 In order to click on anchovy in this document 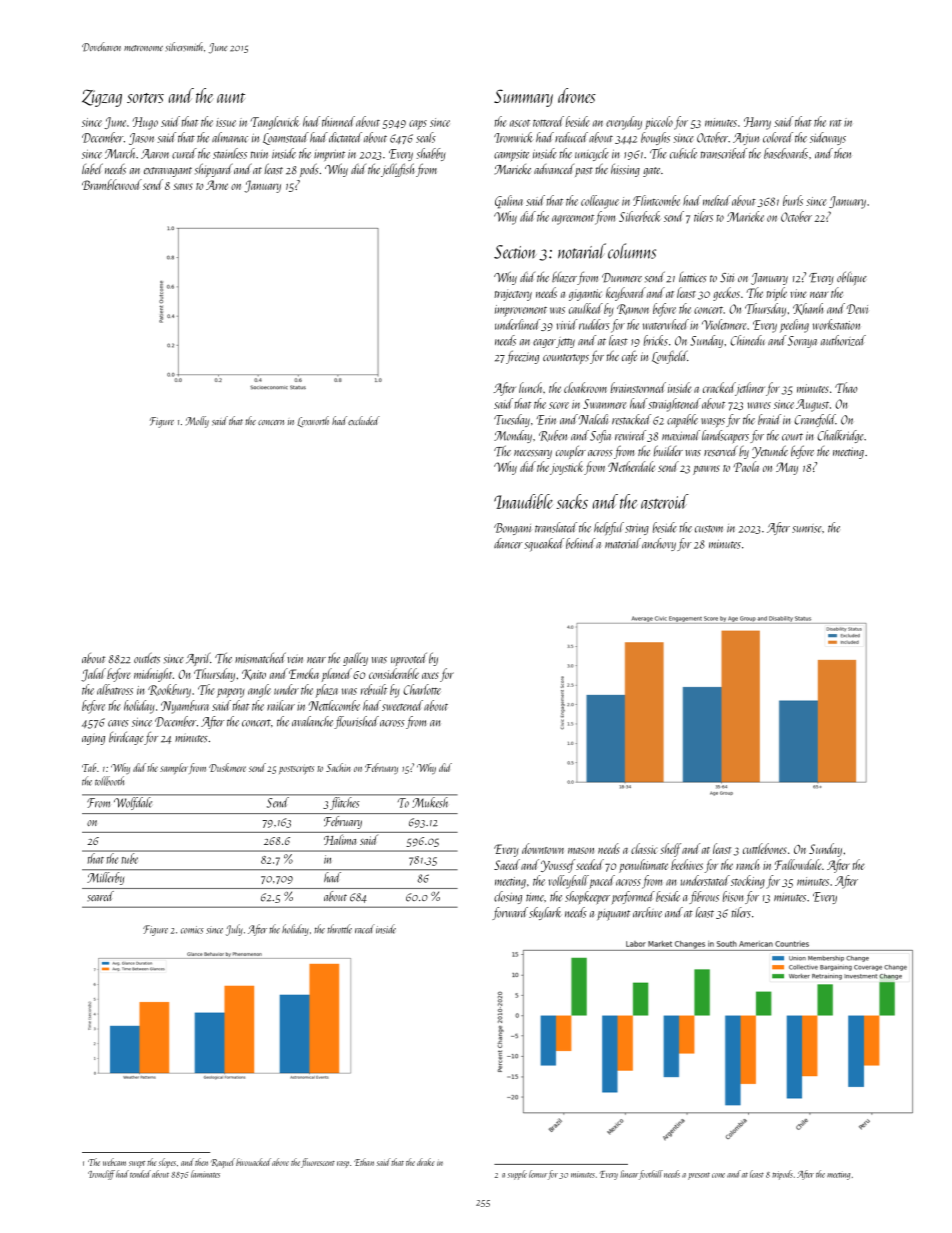, I will do `click(659, 544)`.
